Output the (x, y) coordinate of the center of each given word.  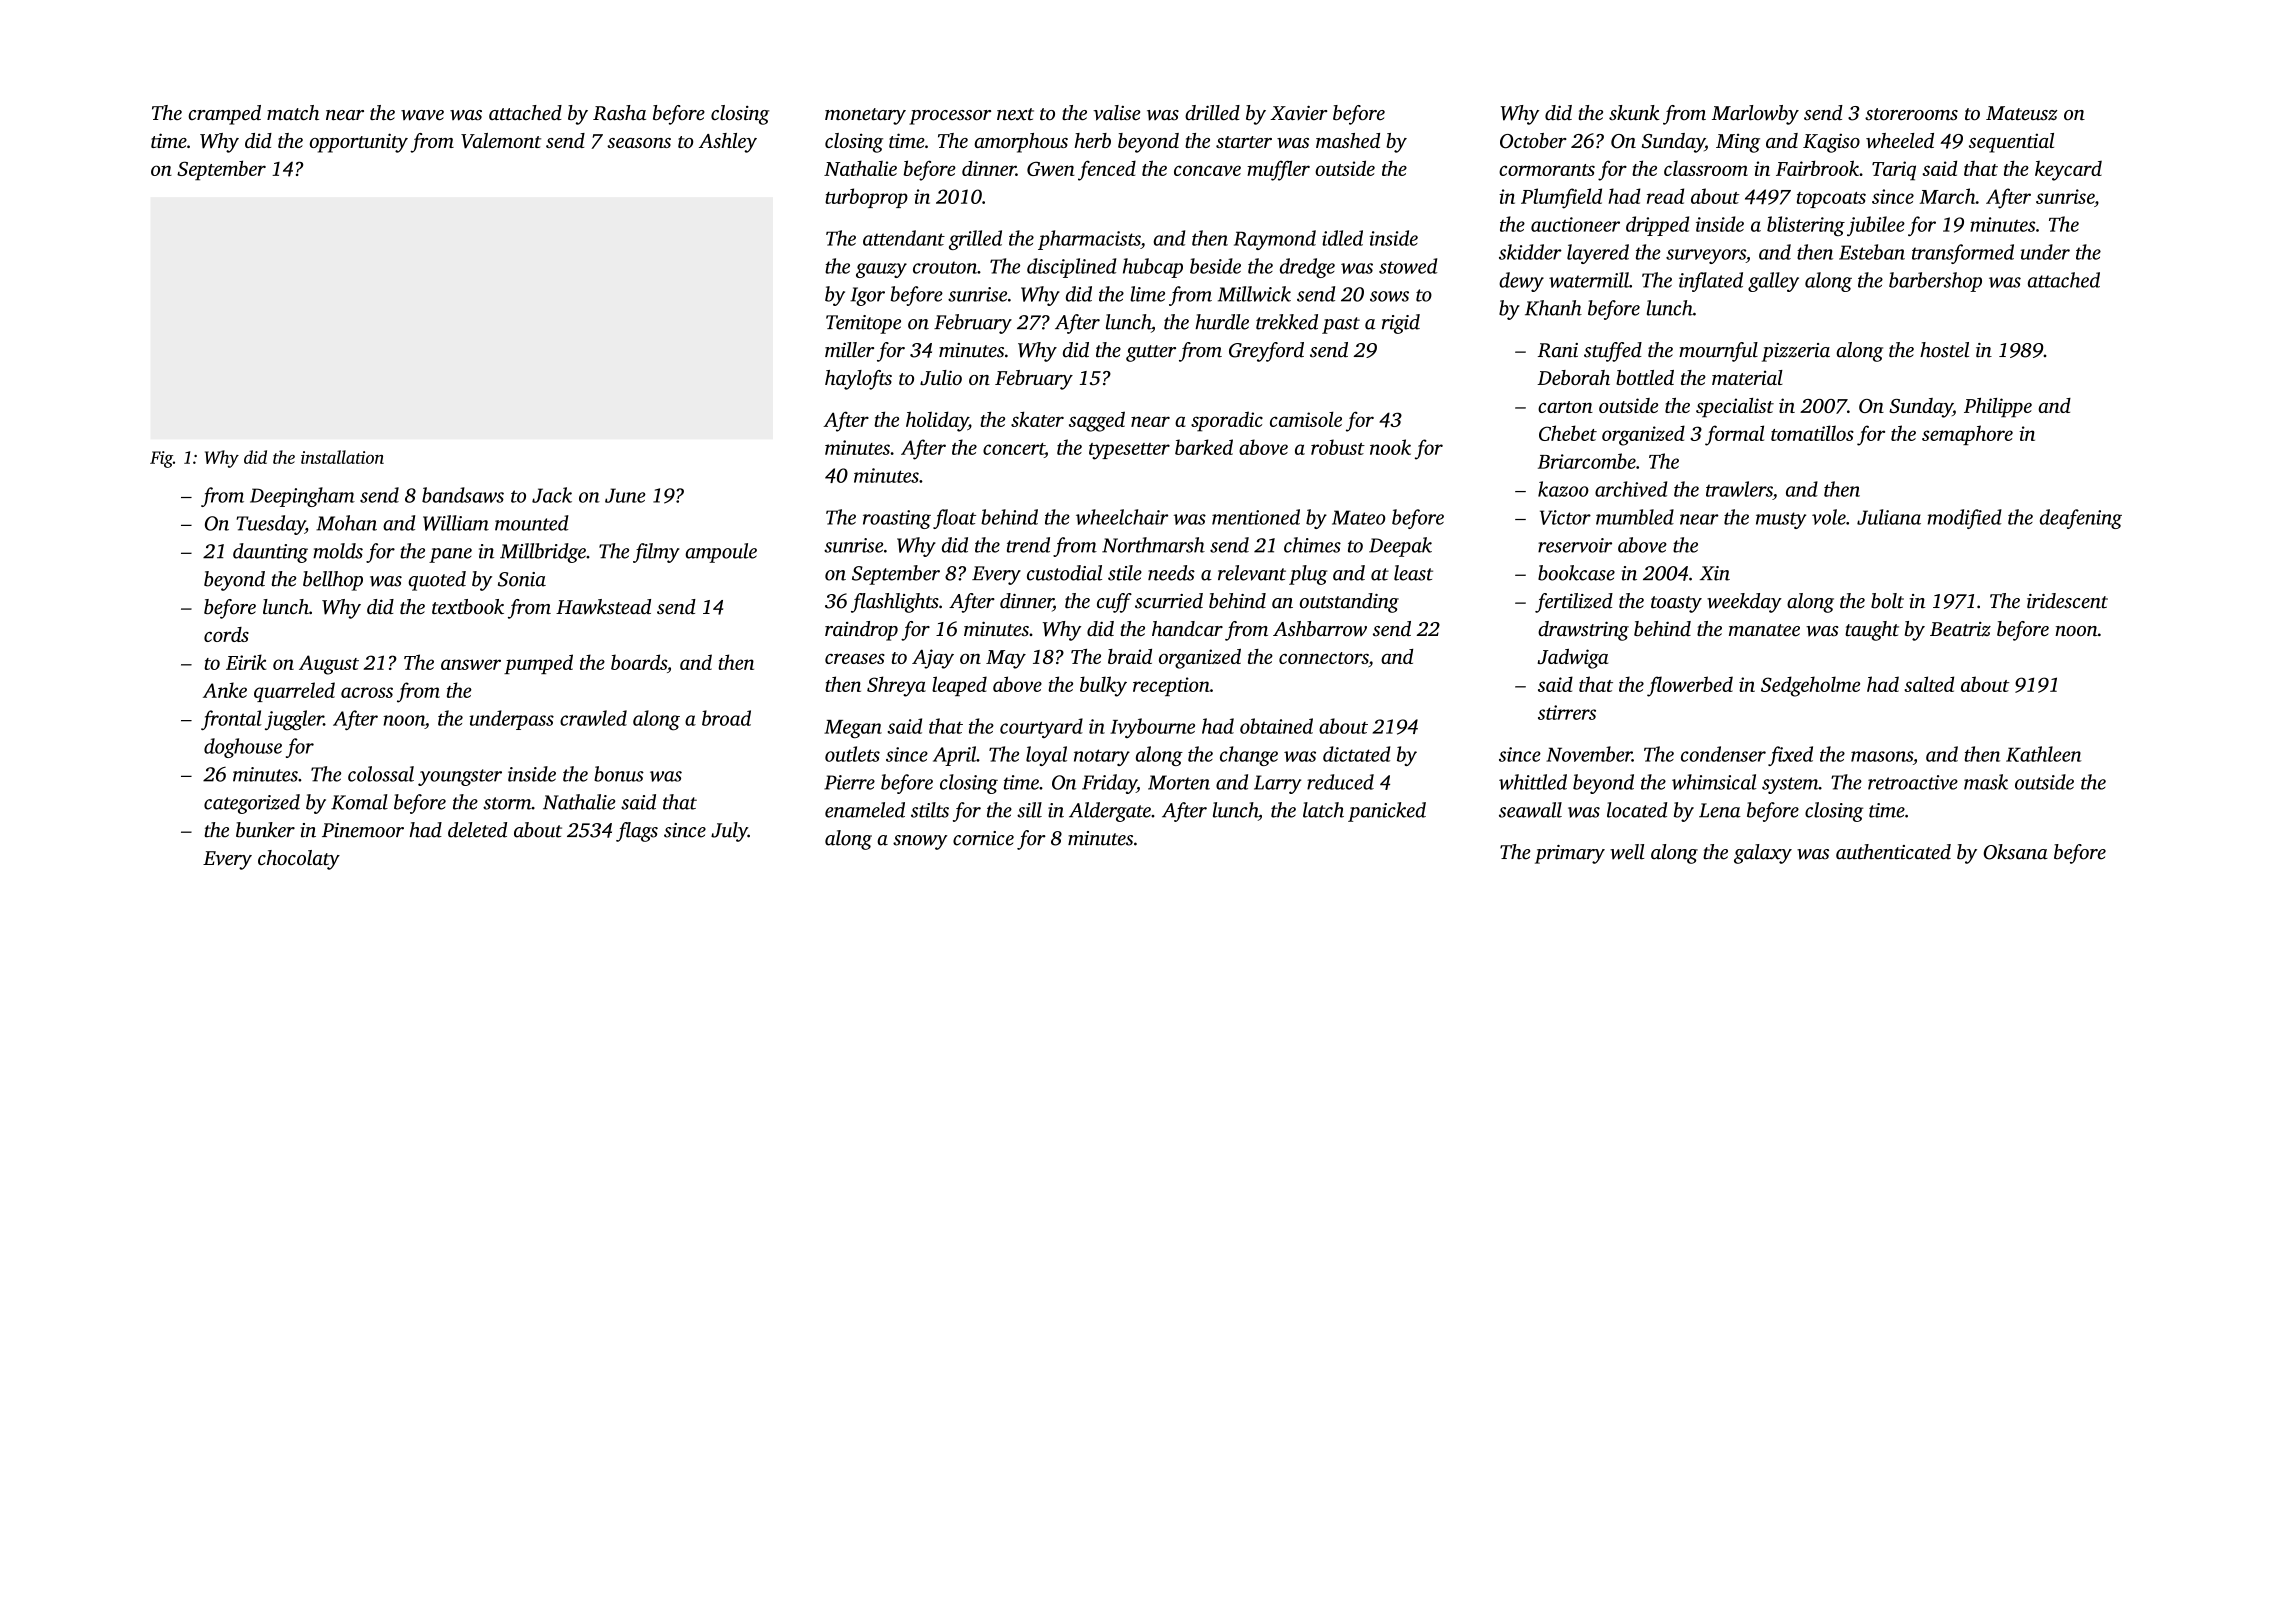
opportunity (359, 143)
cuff (1114, 603)
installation (342, 457)
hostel (1944, 350)
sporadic (1227, 421)
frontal (231, 720)
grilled (975, 240)
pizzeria (1796, 352)
